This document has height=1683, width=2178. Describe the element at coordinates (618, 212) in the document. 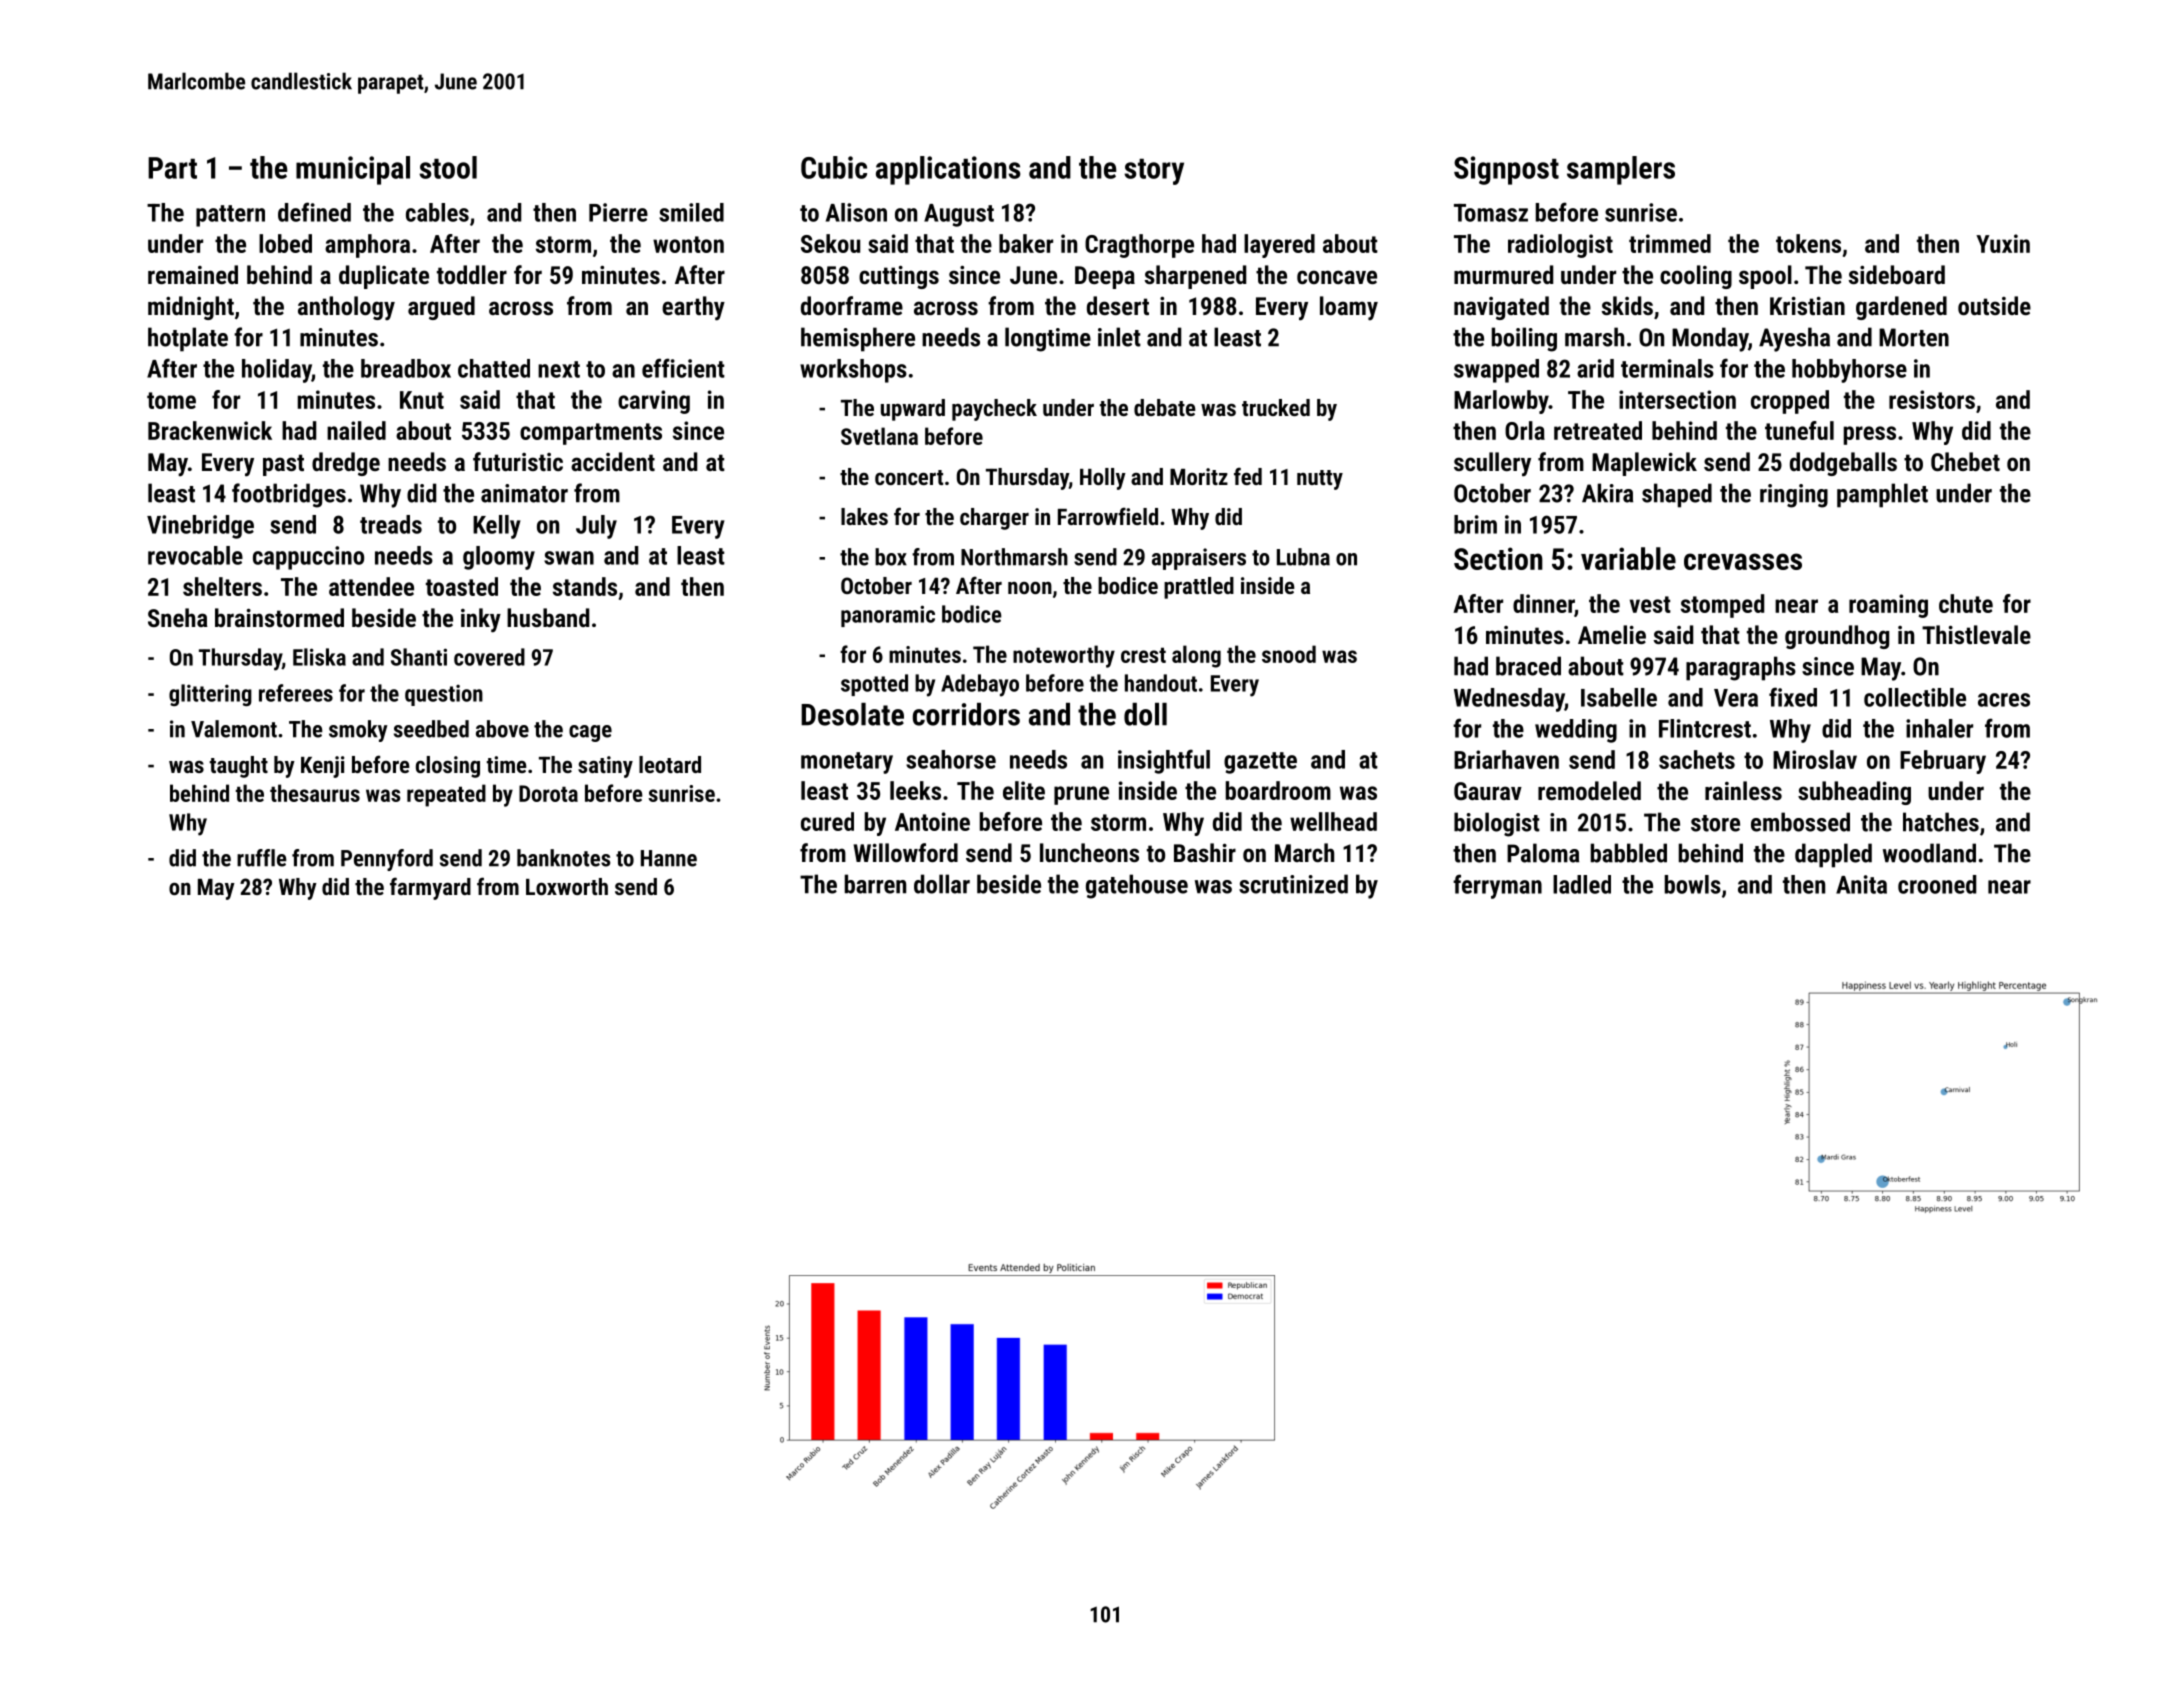

I see `Pierre` at that location.
